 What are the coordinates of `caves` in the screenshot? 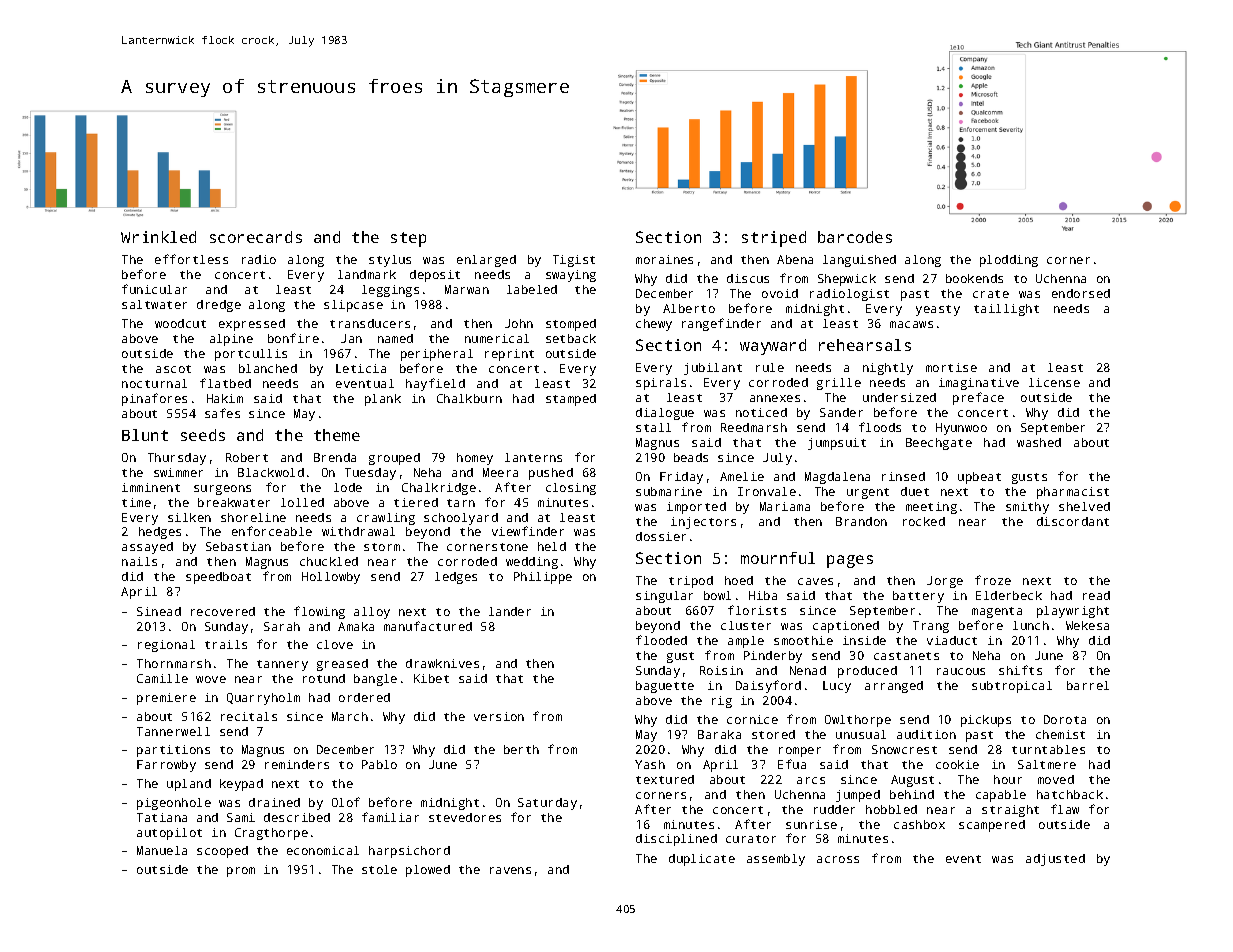 It's located at (815, 581).
